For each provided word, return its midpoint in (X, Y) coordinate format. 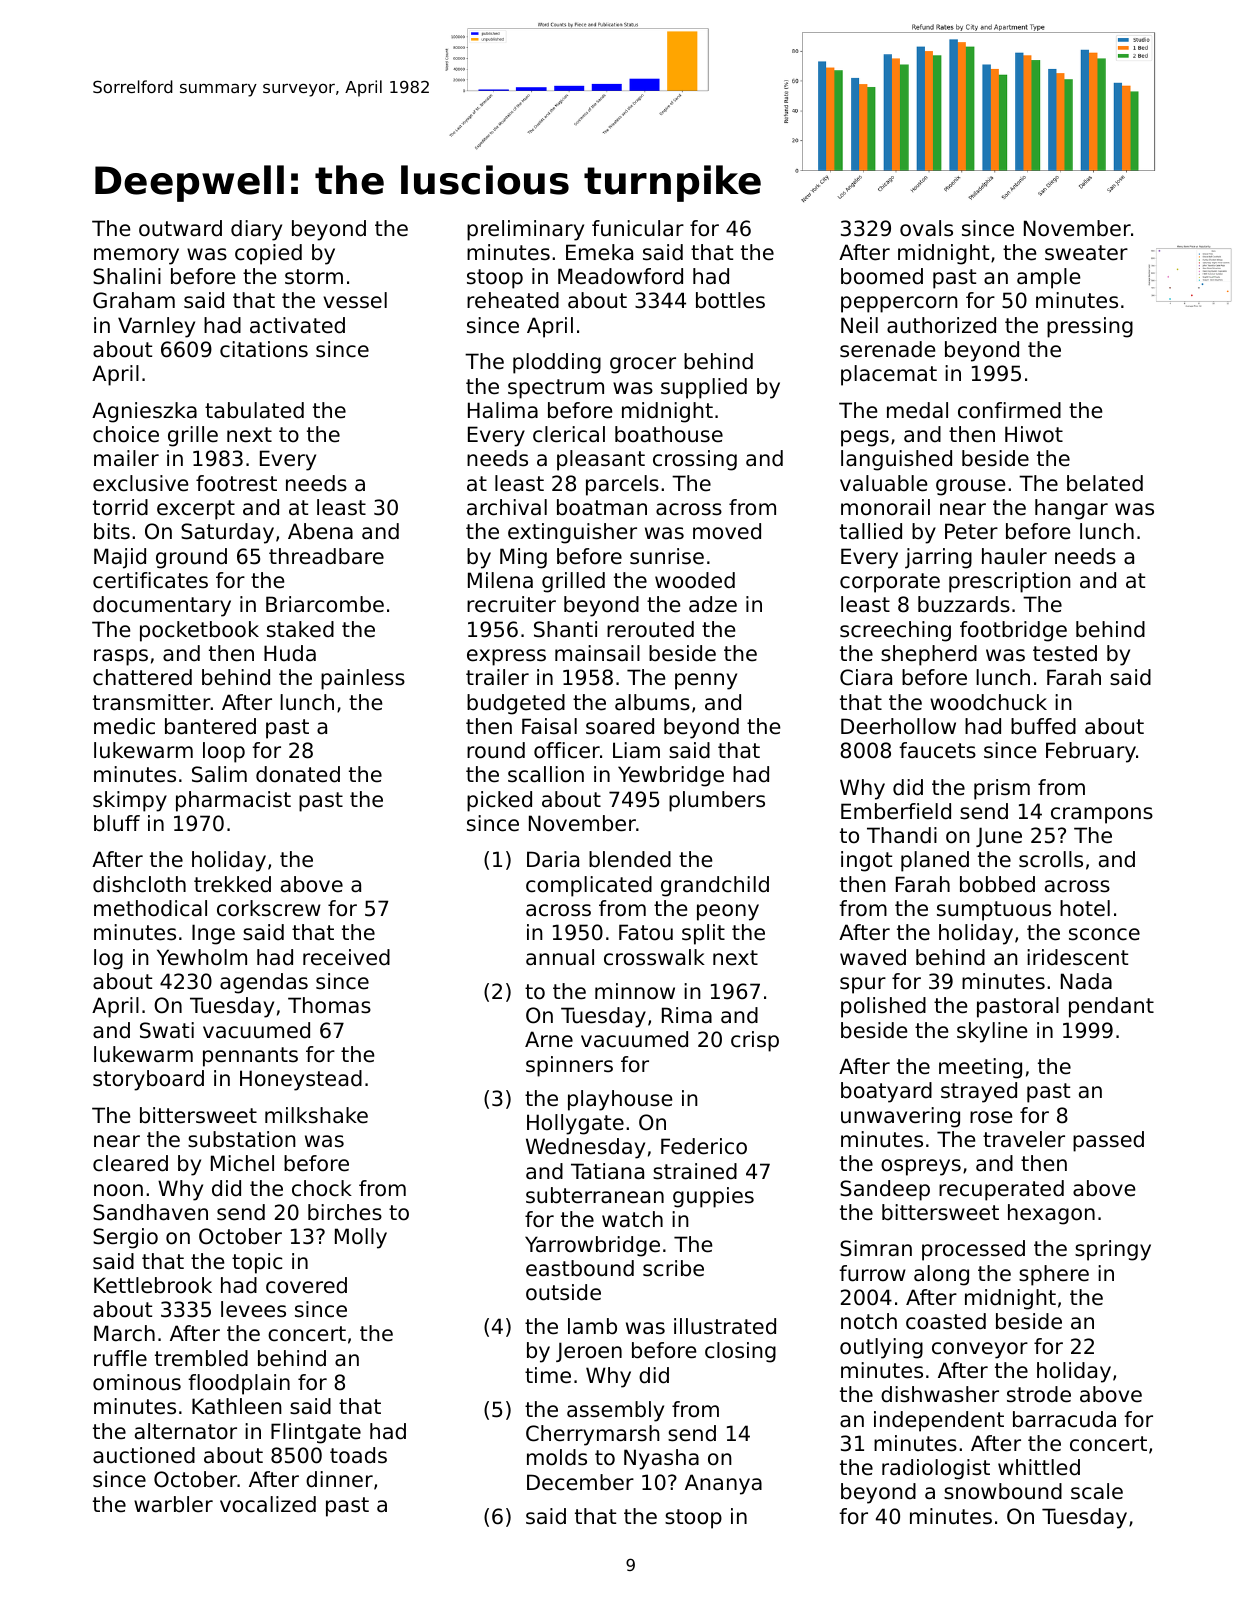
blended (630, 859)
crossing (695, 460)
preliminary (525, 230)
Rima (687, 1015)
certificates (150, 580)
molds (557, 1457)
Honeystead (301, 1080)
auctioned (144, 1455)
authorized (941, 325)
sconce (1104, 934)
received (346, 957)
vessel (355, 300)
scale (1097, 1491)
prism (1002, 789)
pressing (1090, 327)
